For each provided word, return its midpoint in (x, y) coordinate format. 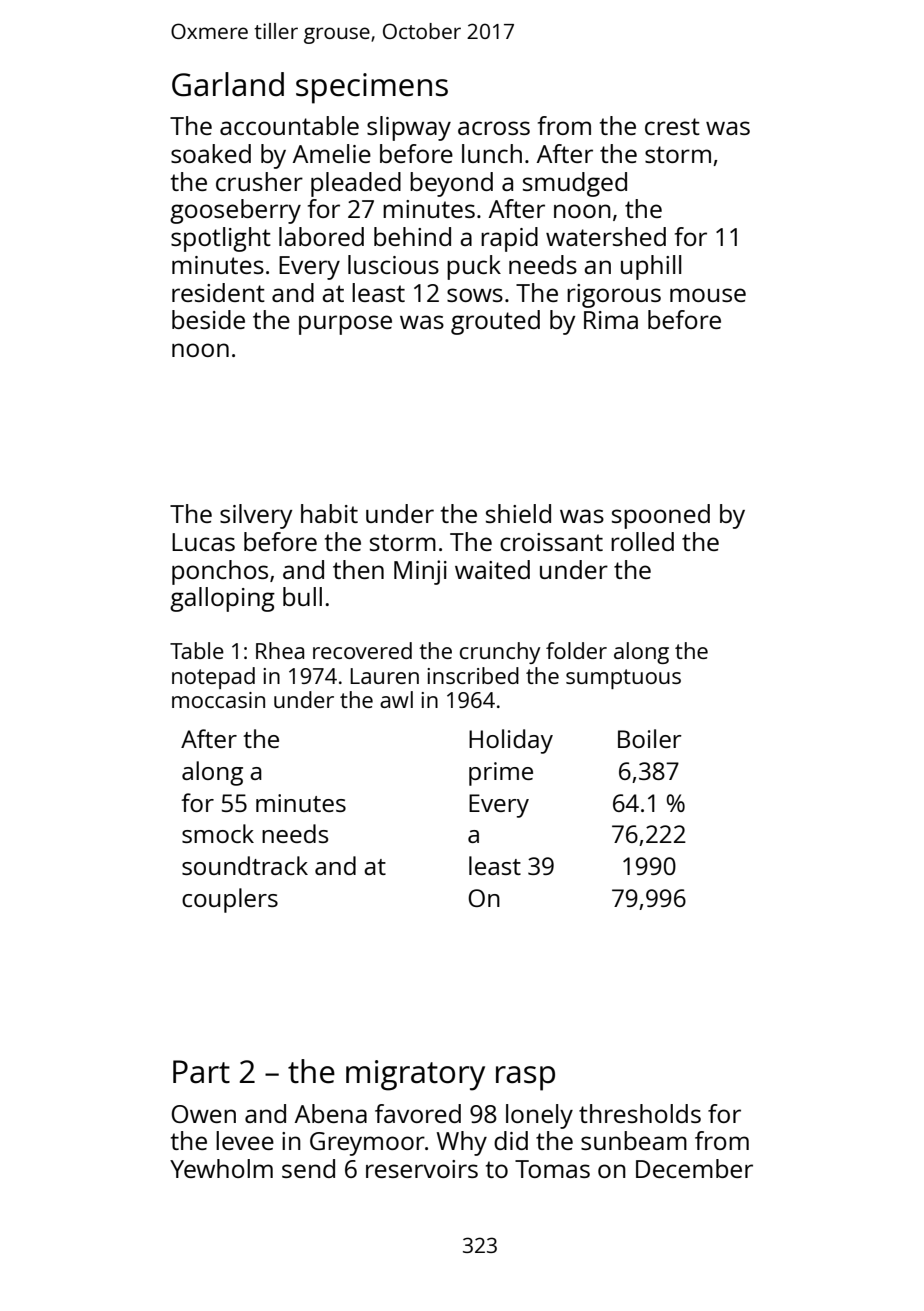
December (694, 1168)
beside (208, 319)
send (308, 1168)
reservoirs (422, 1169)
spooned (661, 516)
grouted (495, 322)
